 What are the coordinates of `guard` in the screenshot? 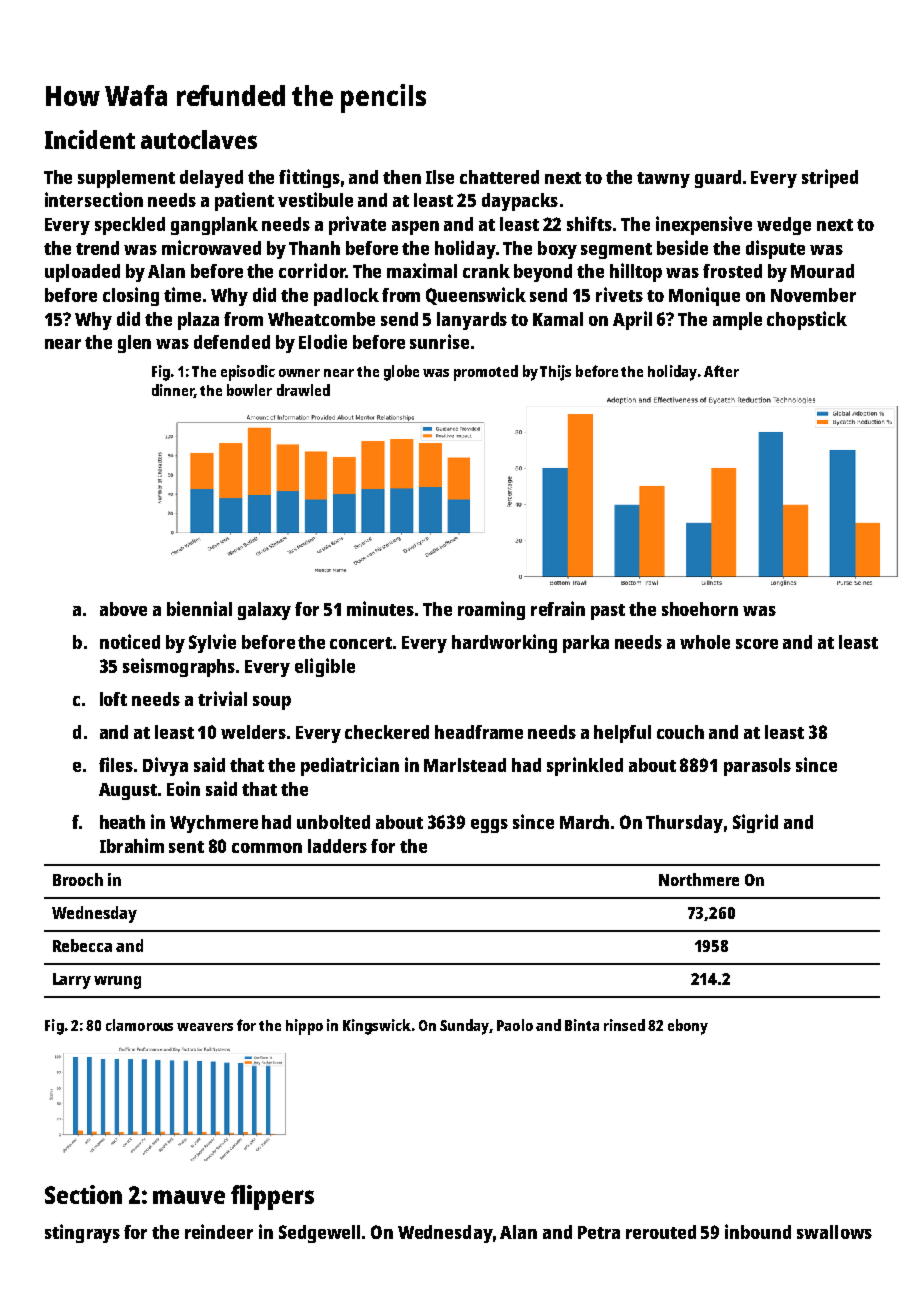 It's located at (718, 179).
